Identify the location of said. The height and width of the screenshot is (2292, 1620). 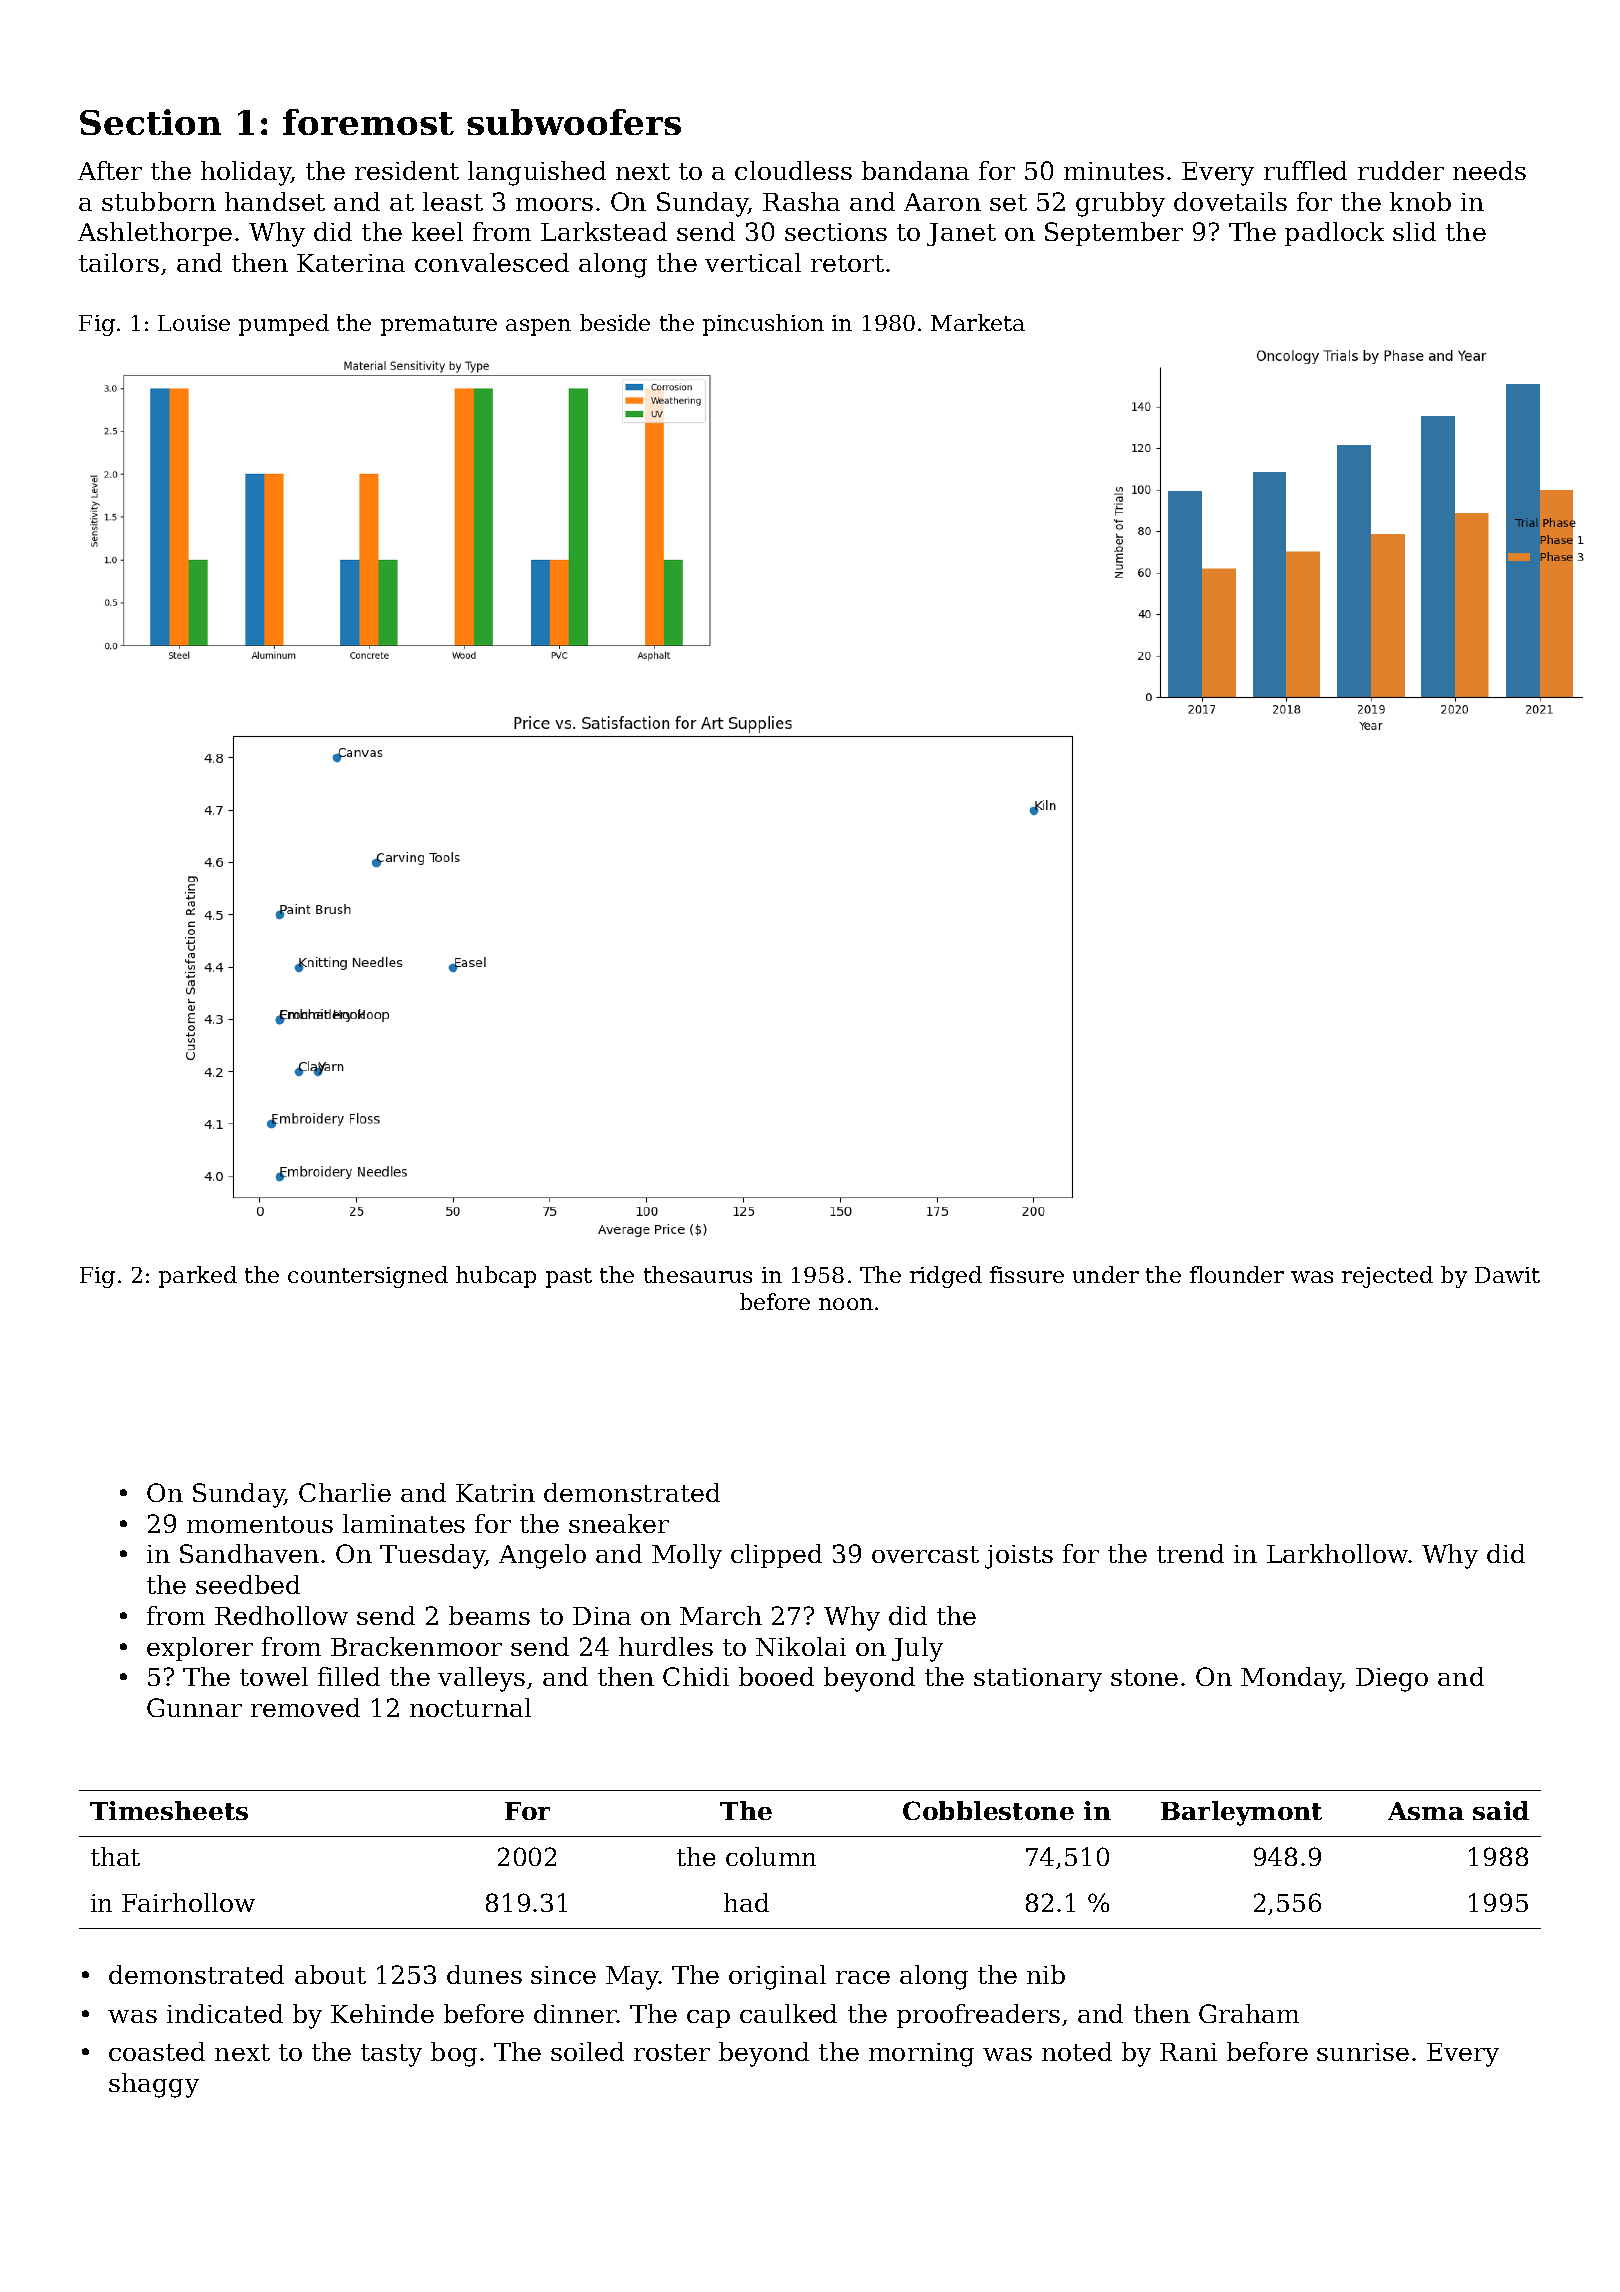
(1501, 1810).
